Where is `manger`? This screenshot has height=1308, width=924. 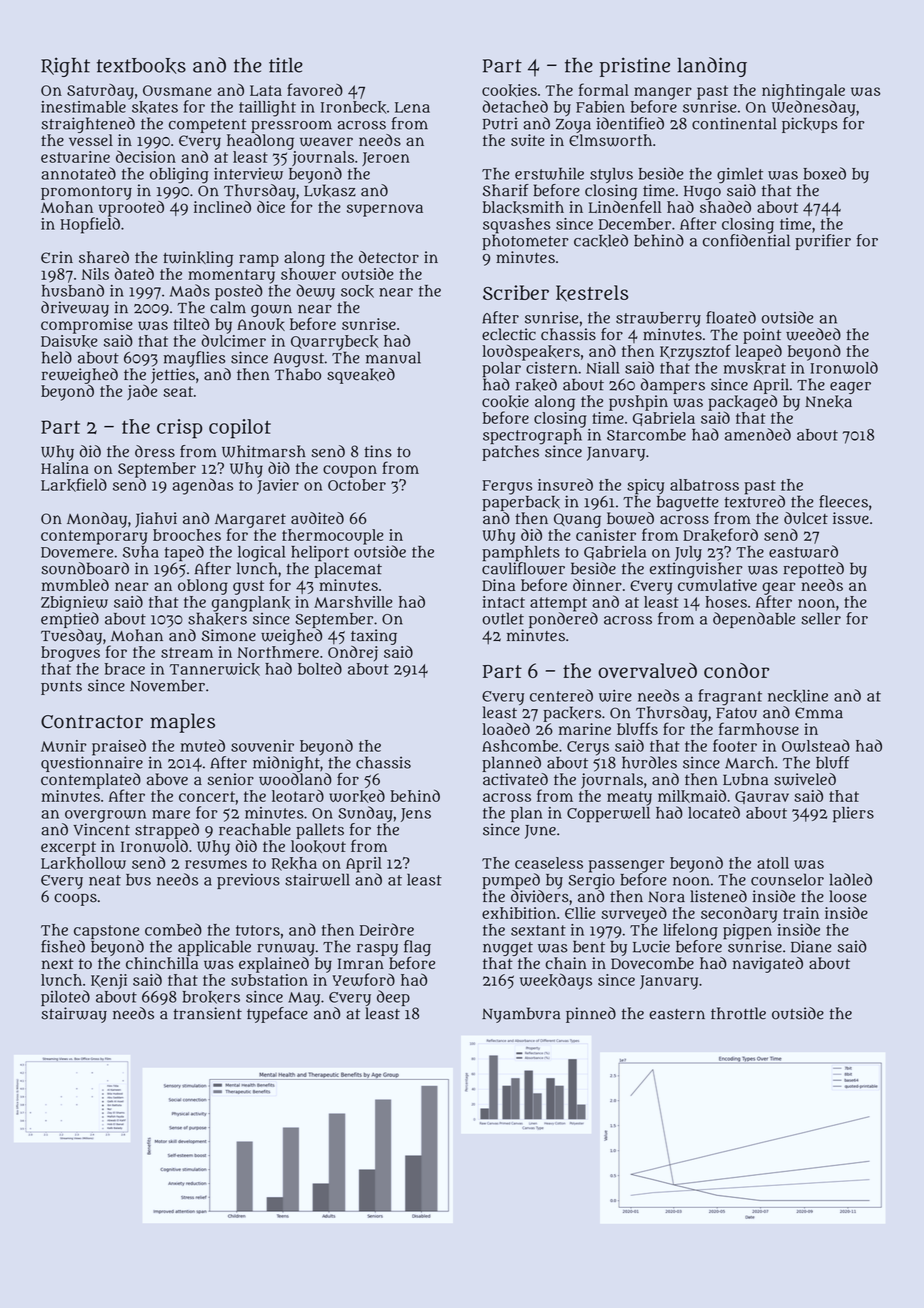
manger is located at coordinates (663, 93).
